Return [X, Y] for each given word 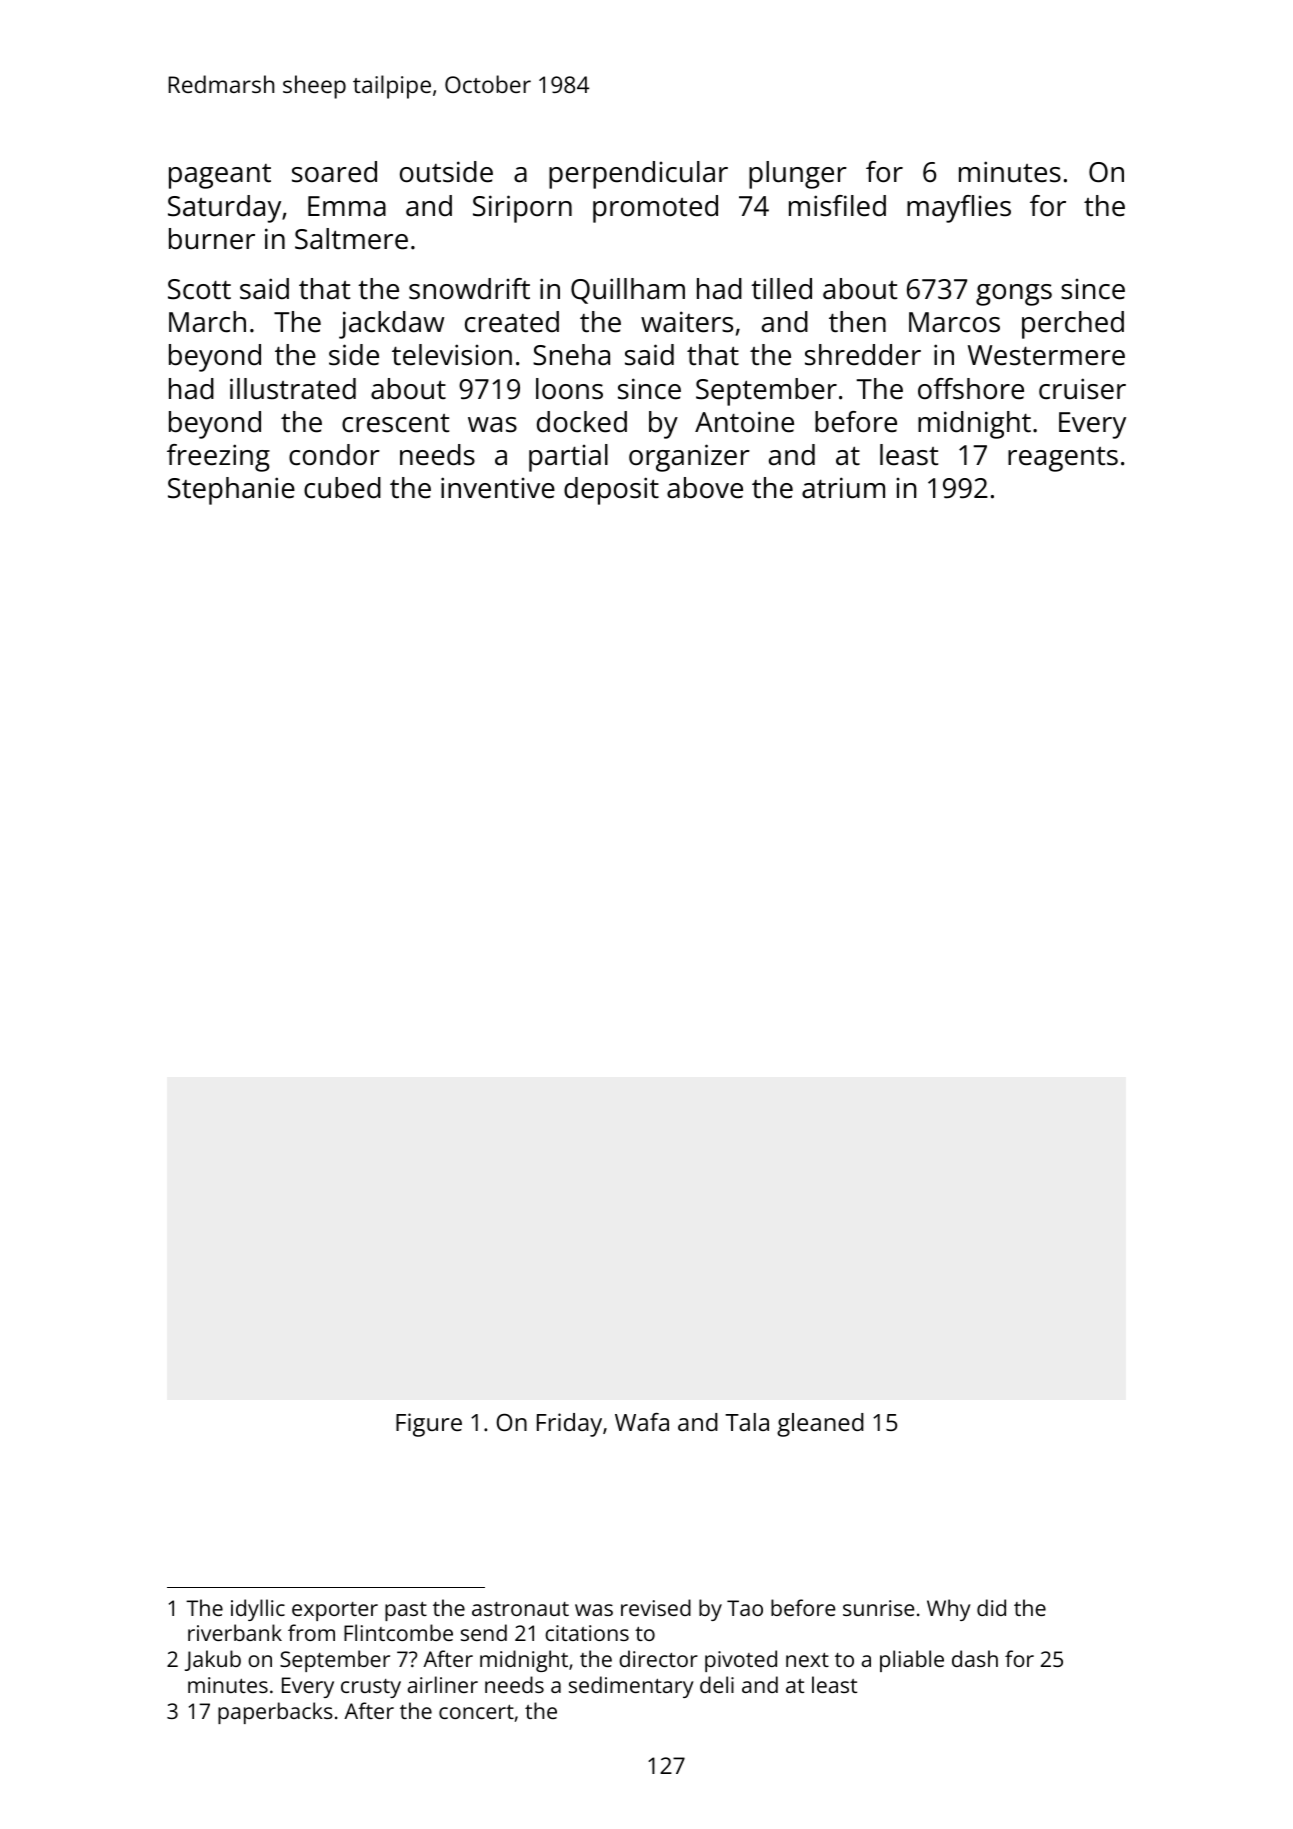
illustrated [293, 389]
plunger [798, 175]
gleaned [820, 1425]
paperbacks [275, 1713]
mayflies [959, 209]
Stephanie [231, 491]
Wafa [642, 1422]
